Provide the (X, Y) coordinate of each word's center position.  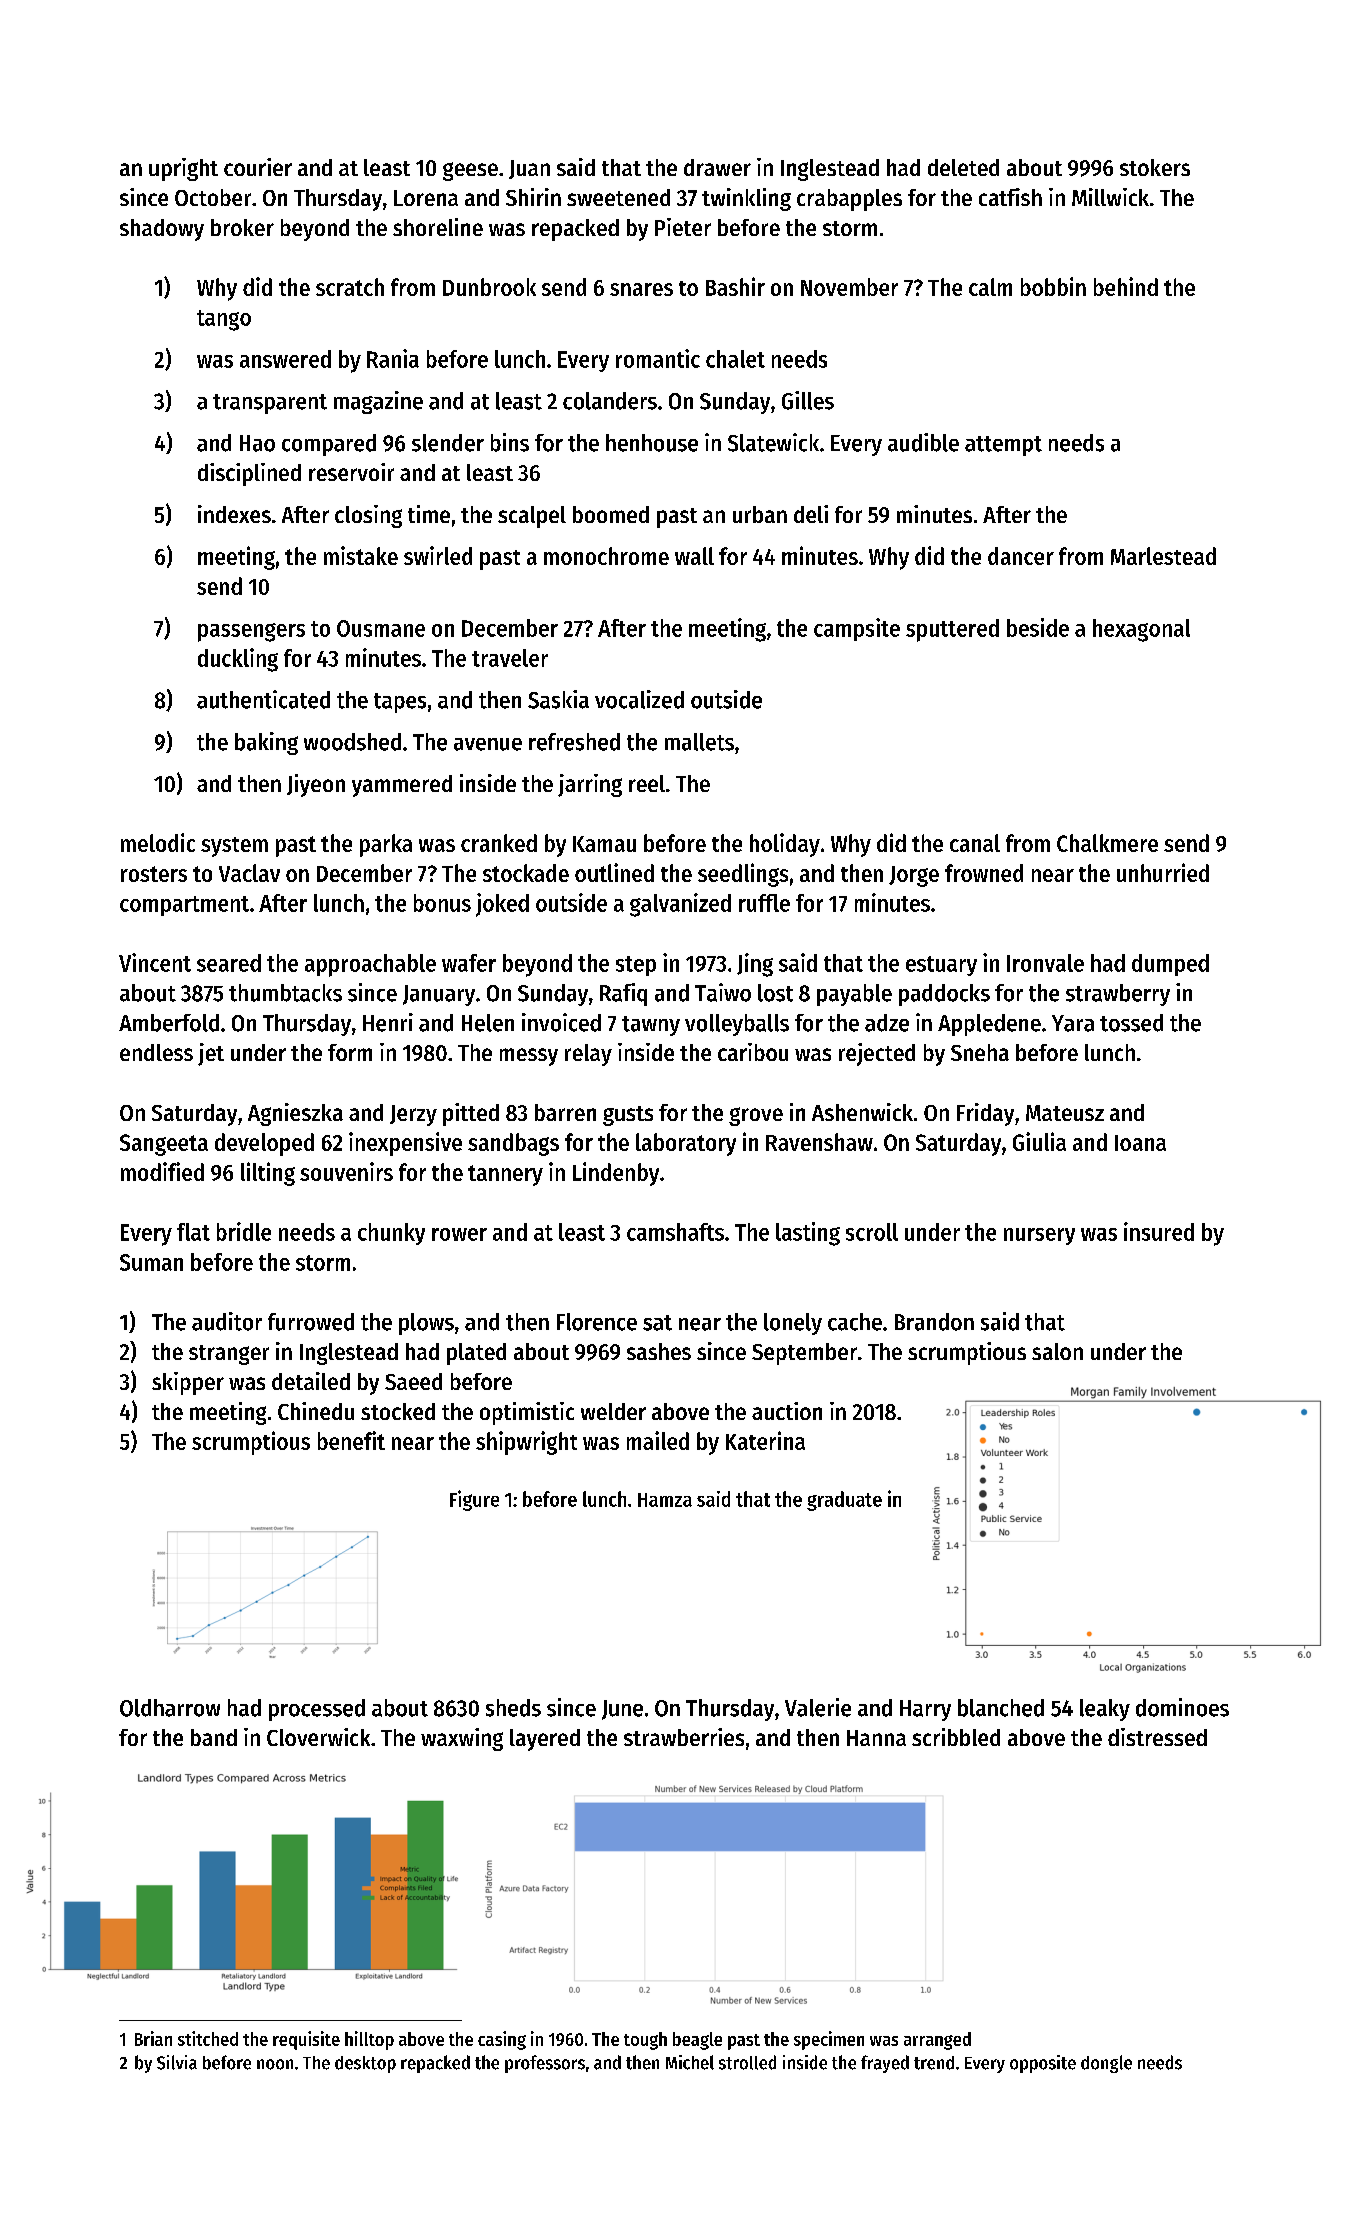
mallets (699, 742)
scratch (350, 287)
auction (787, 1411)
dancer (1021, 556)
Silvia (177, 2062)
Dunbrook (489, 287)
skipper (188, 1383)
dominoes (1182, 1707)
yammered (402, 786)
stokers (1155, 167)
